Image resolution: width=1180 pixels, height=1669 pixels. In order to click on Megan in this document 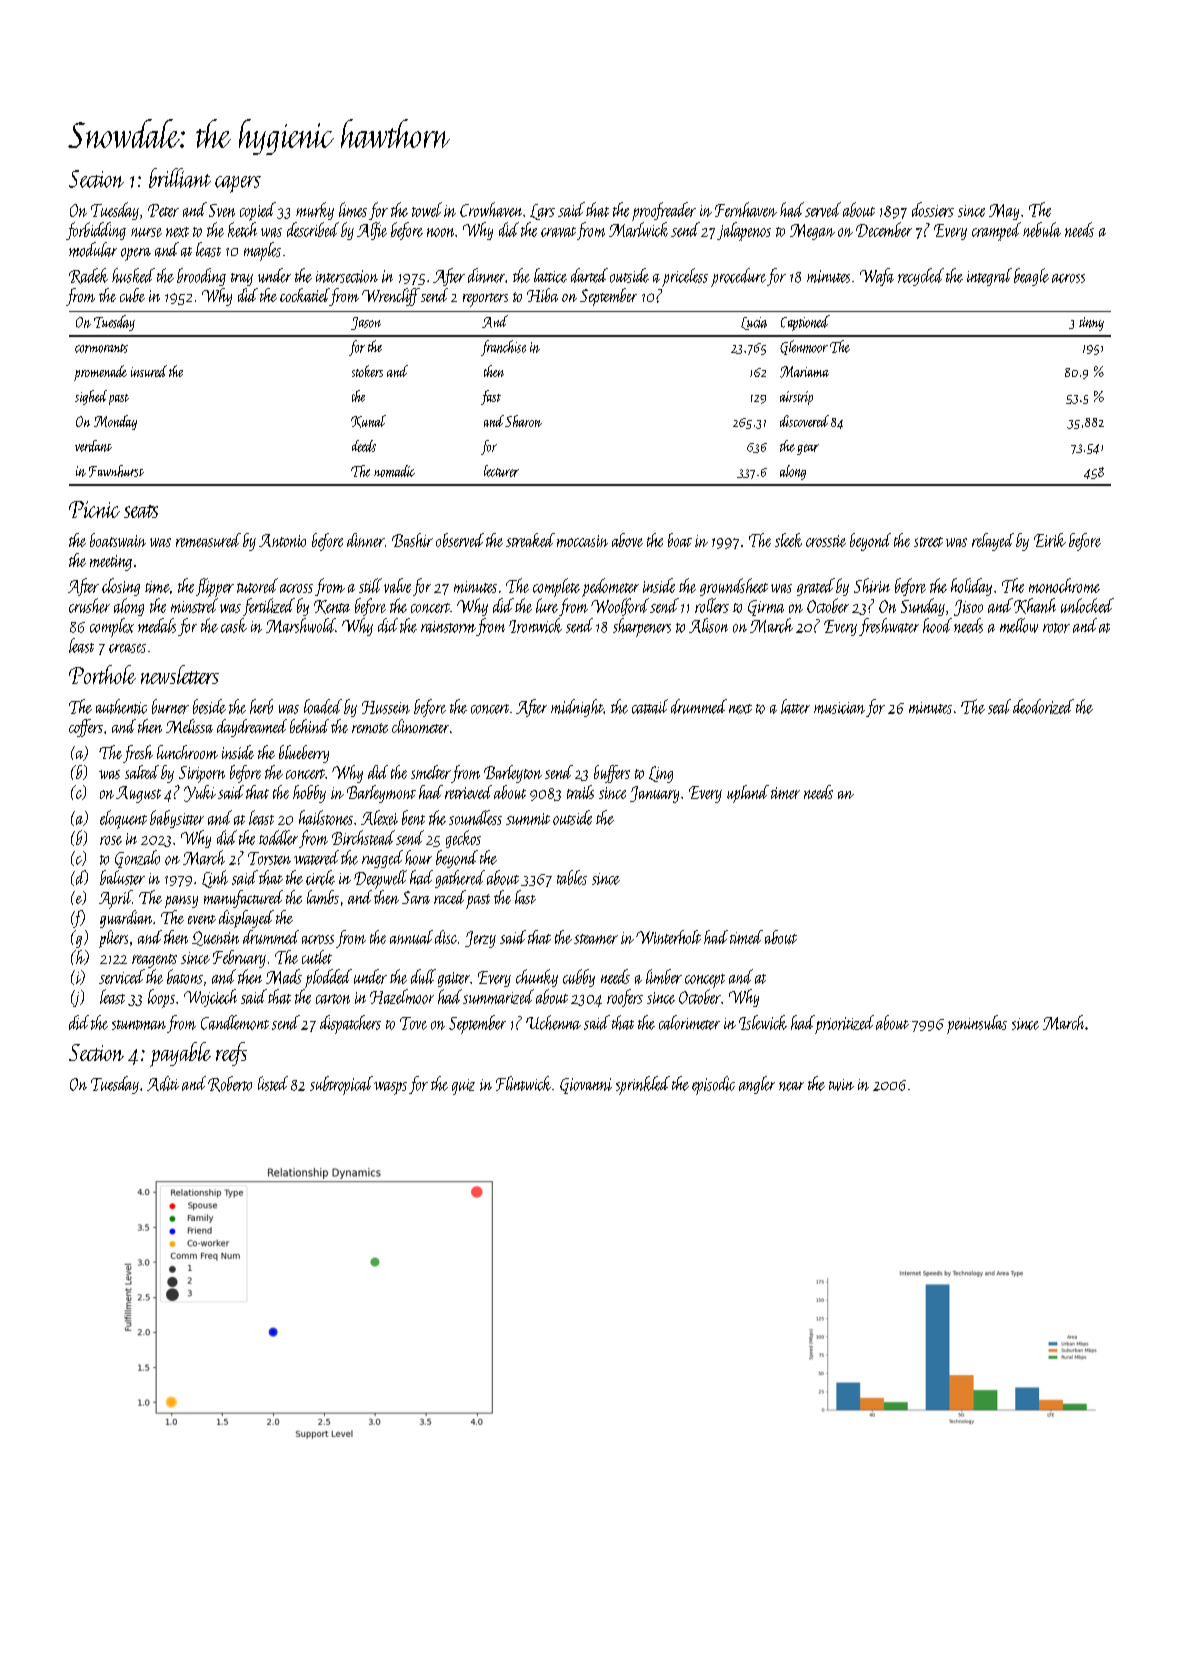, I will do `click(812, 232)`.
